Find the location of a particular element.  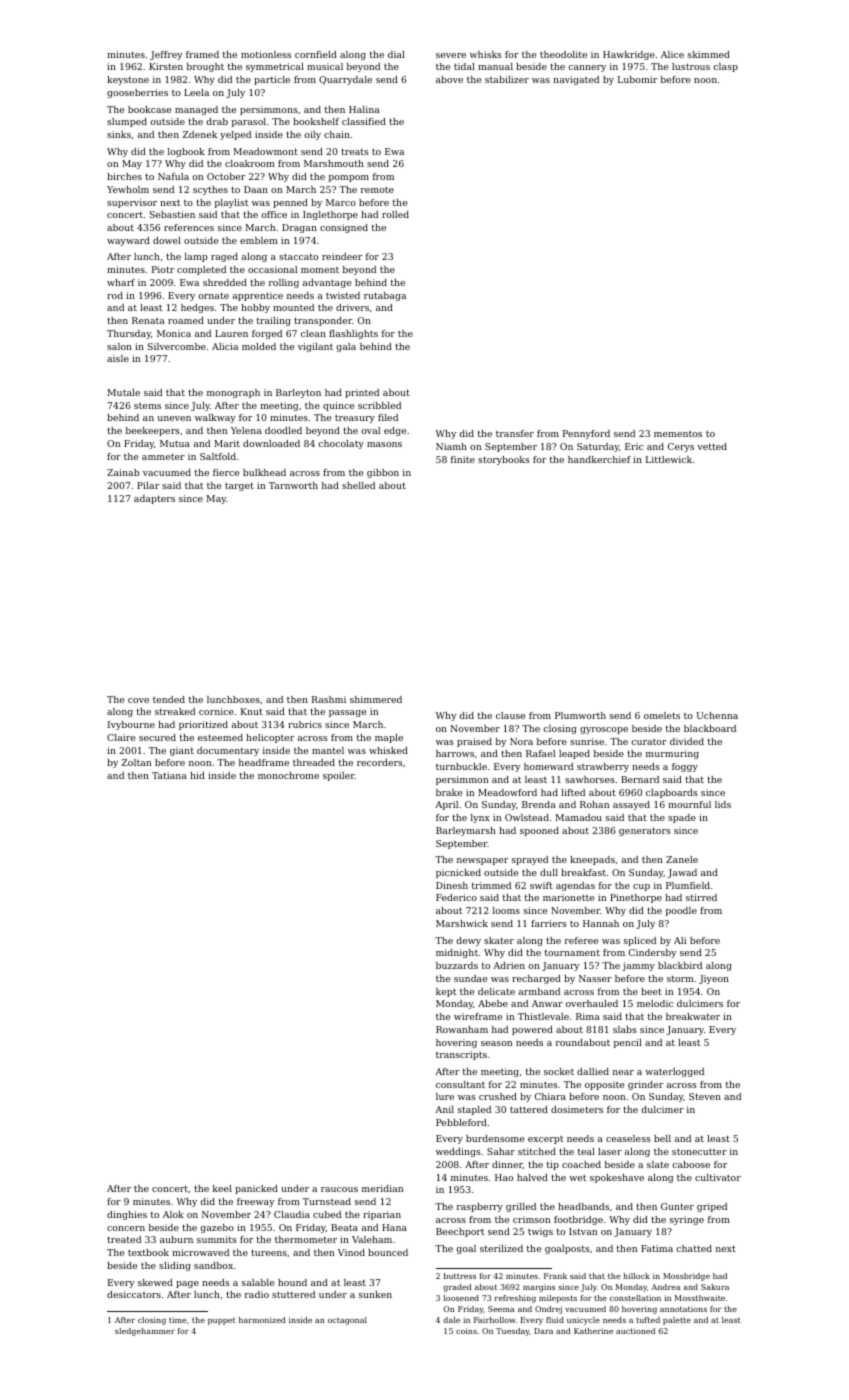

handkerchief is located at coordinates (599, 459).
